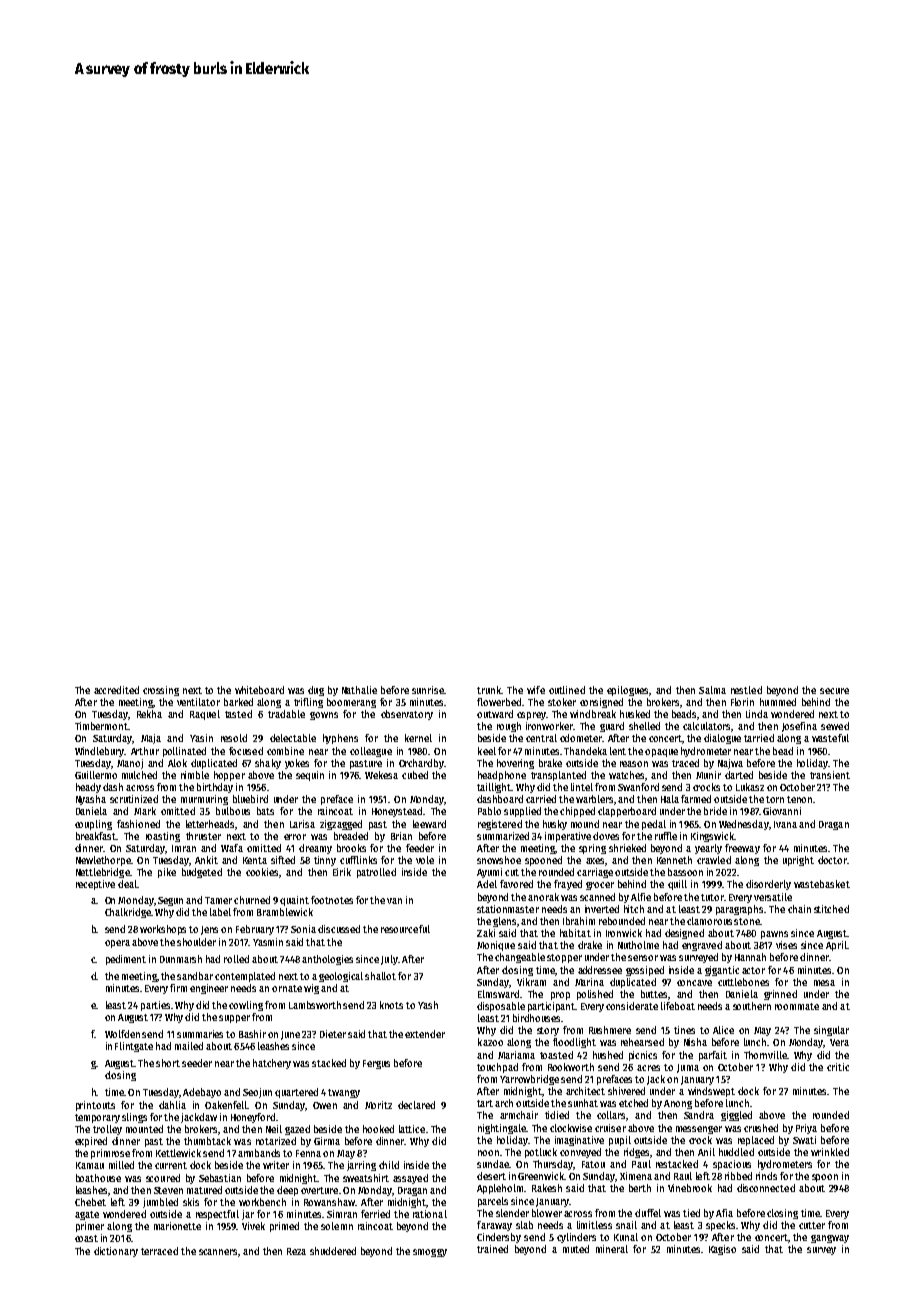 This document has width=924, height=1308. I want to click on Adel, so click(487, 884).
